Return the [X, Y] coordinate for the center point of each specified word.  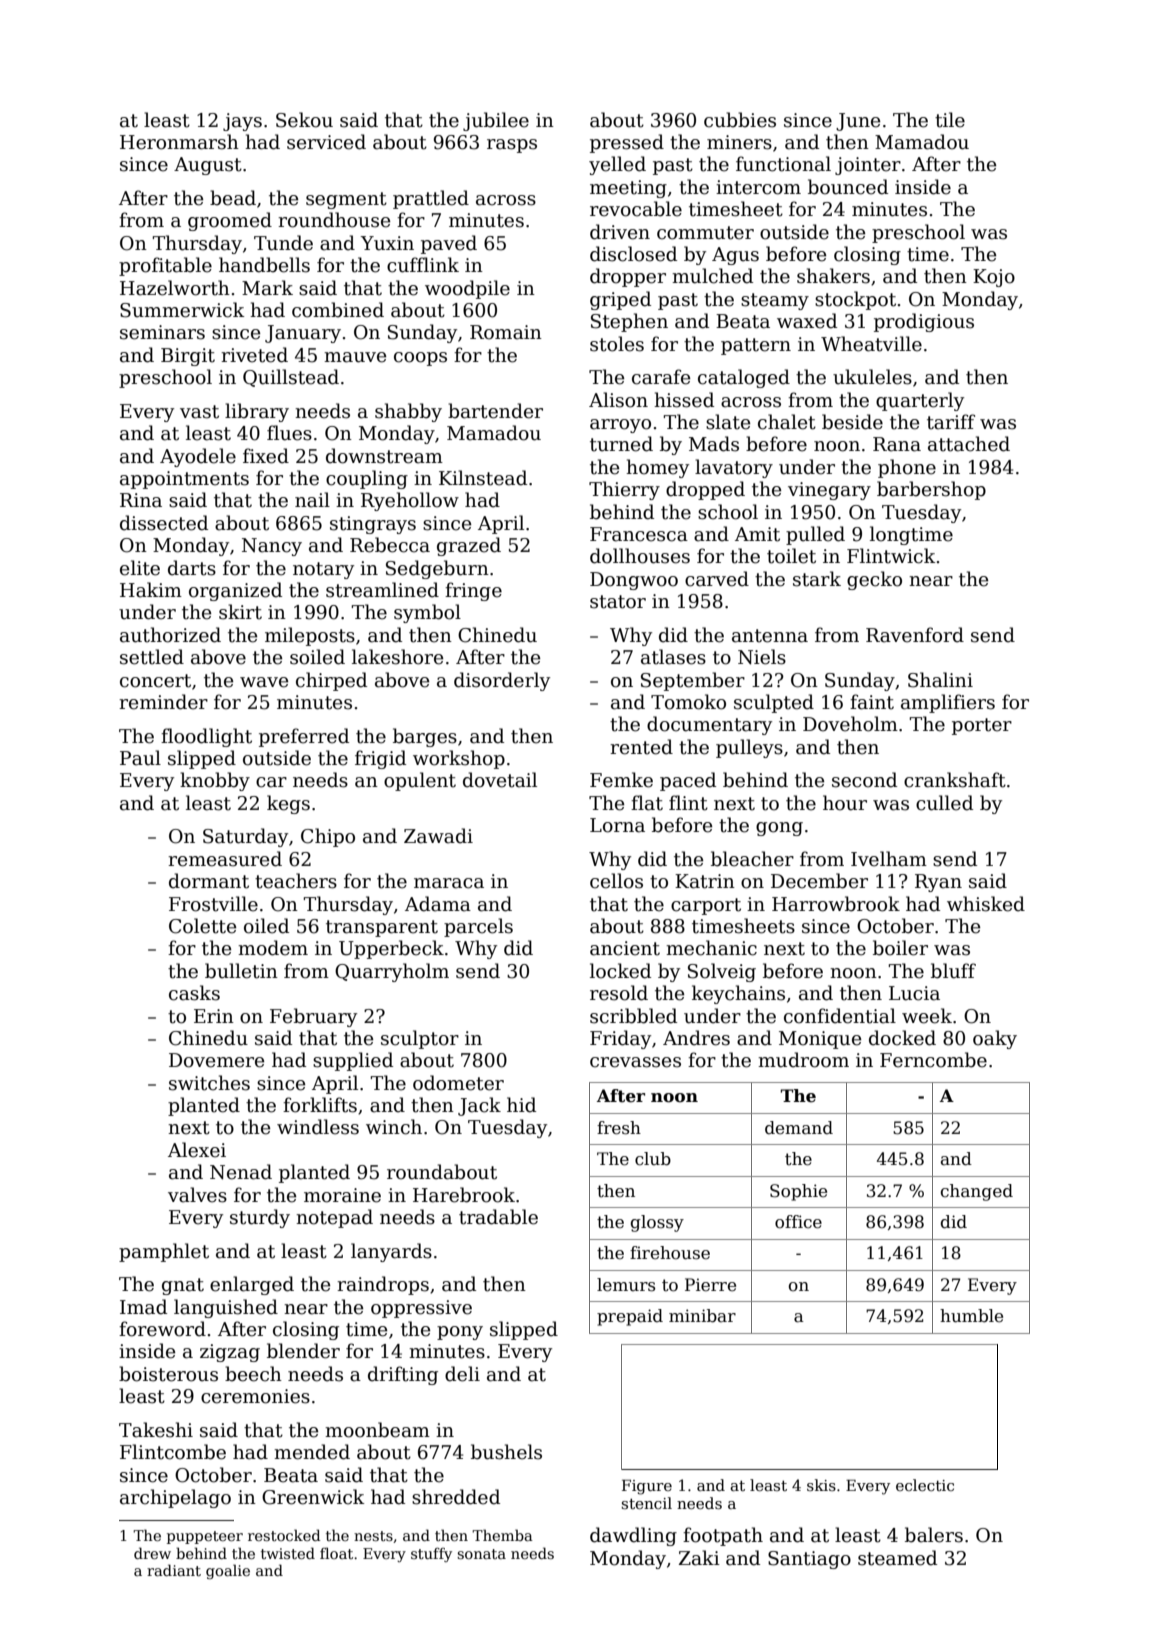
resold [619, 993]
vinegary [829, 491]
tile [950, 120]
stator [618, 602]
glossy [657, 1223]
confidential [840, 1016]
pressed [627, 143]
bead [233, 198]
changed [977, 1192]
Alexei [197, 1150]
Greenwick [313, 1497]
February [313, 1017]
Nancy [272, 547]
